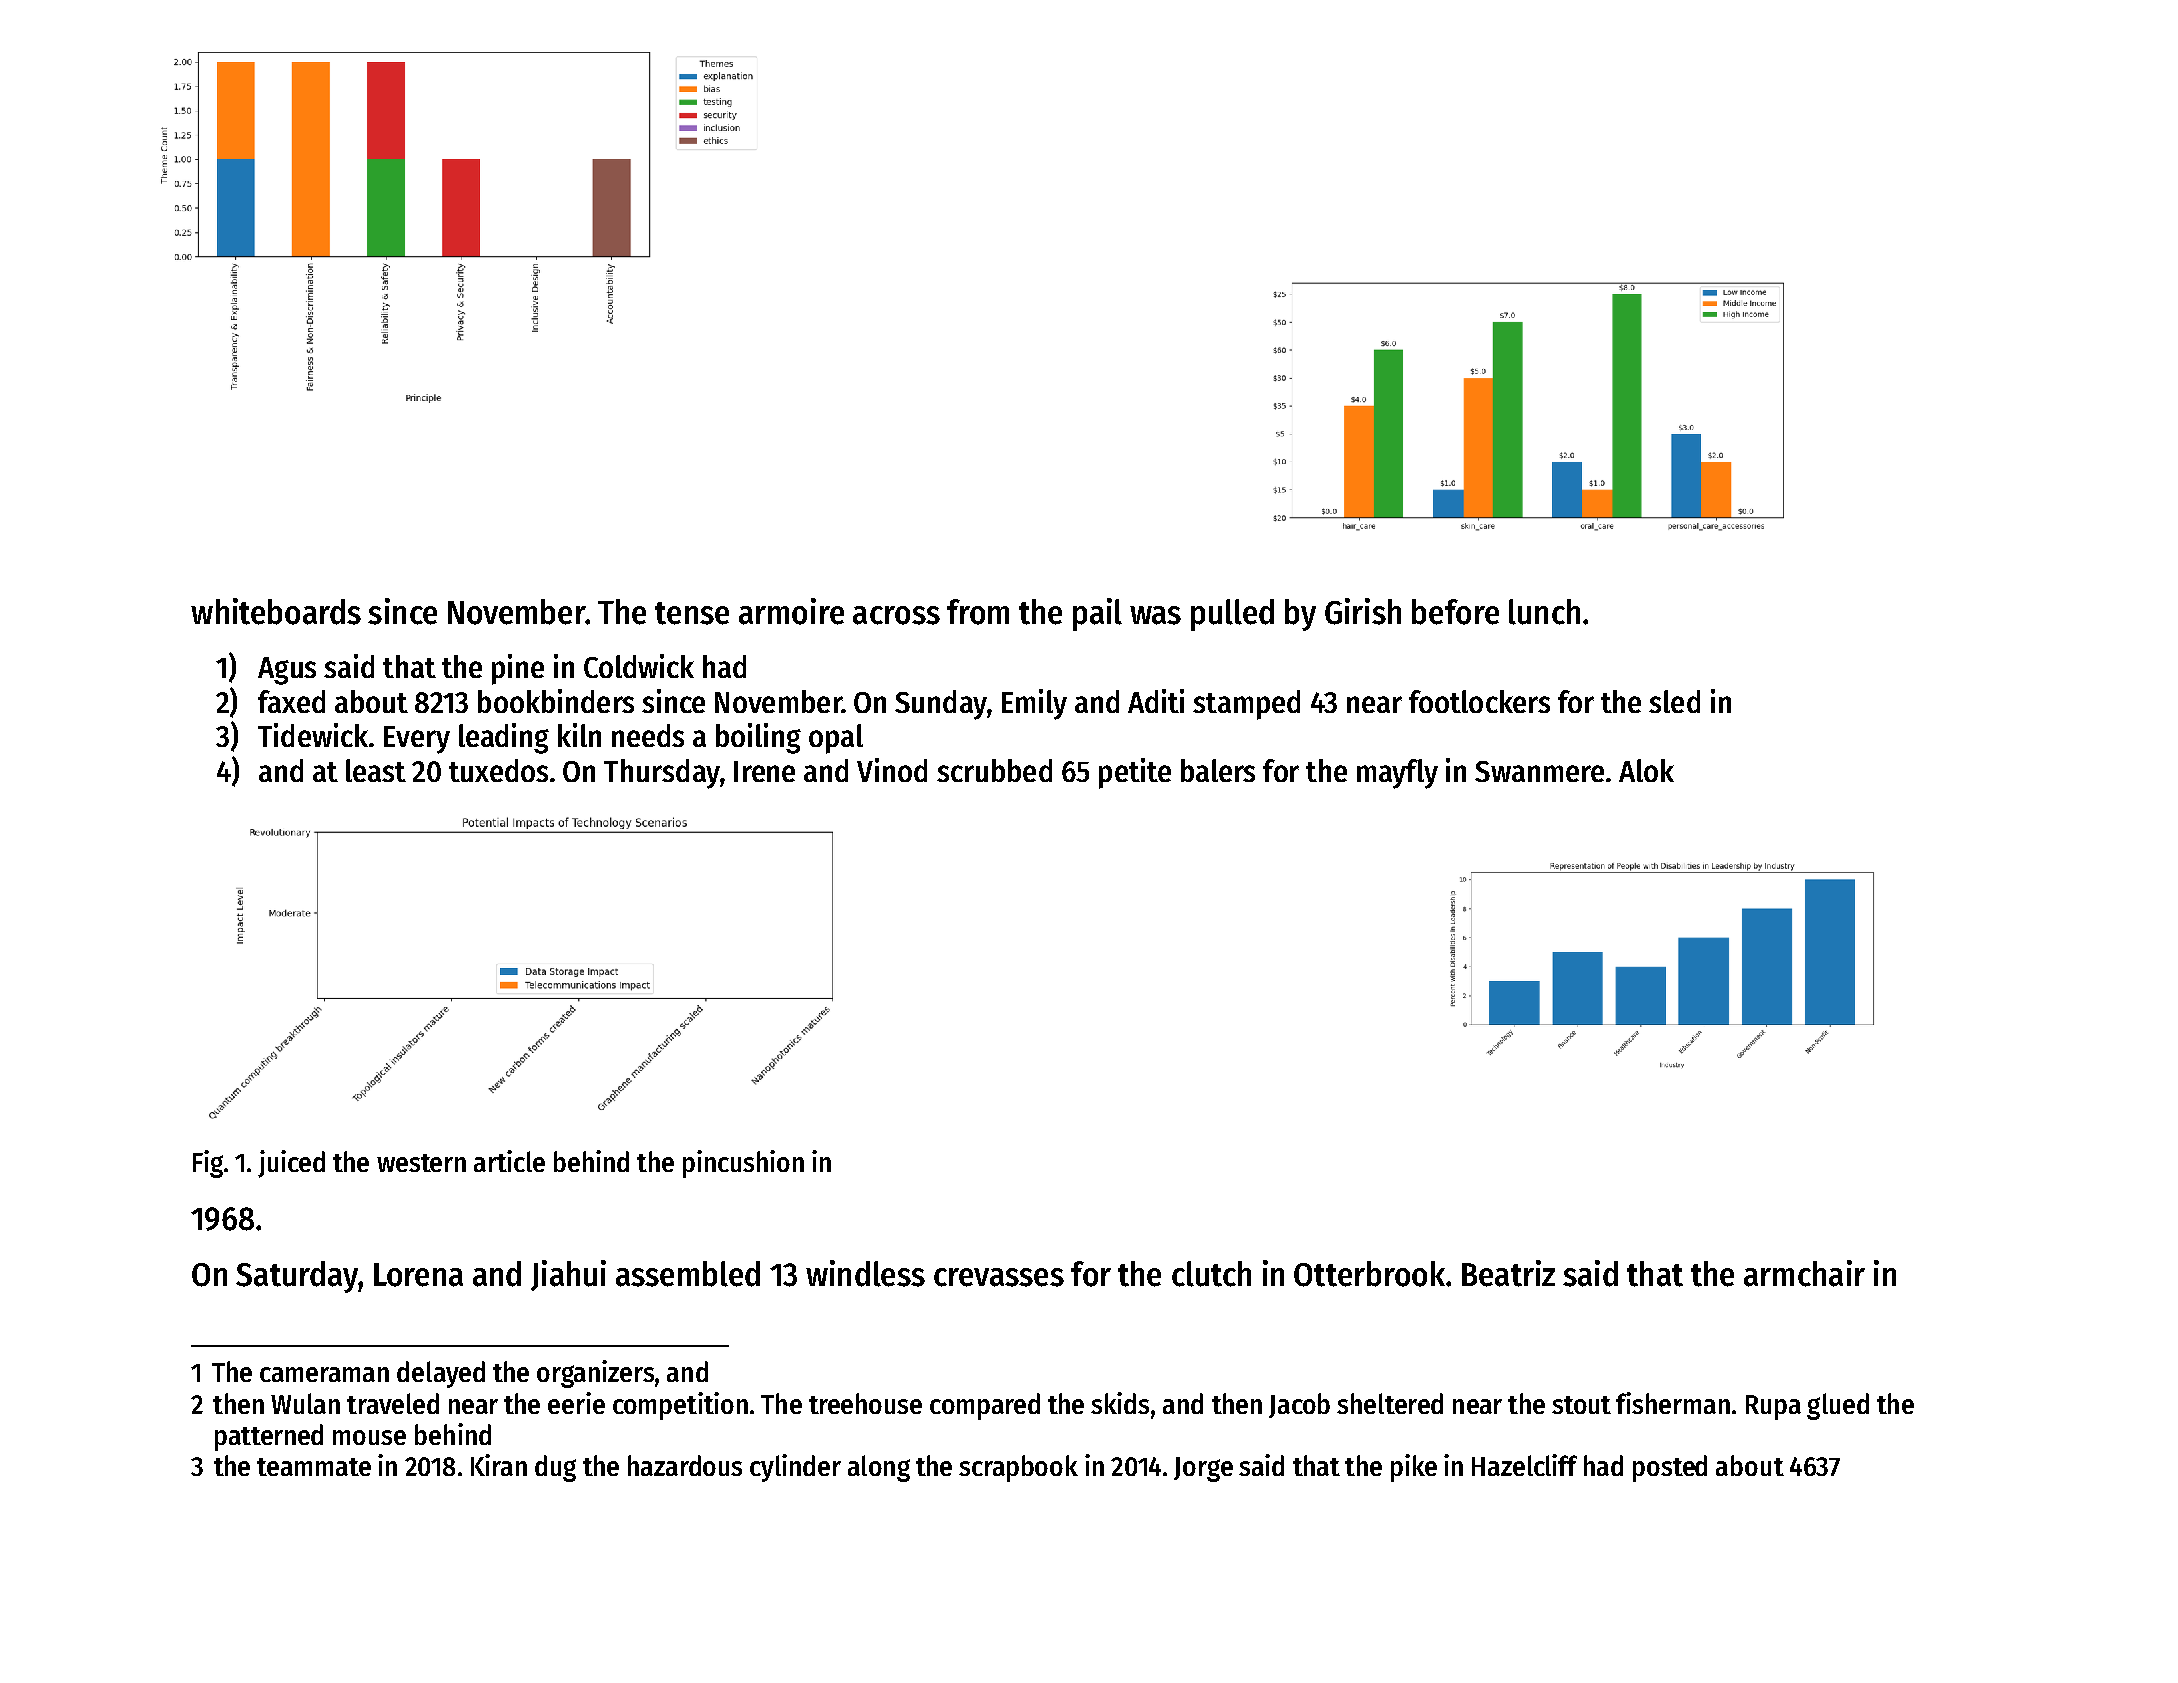 The width and height of the image is (2178, 1683). What do you see at coordinates (1646, 770) in the image?
I see `Alok` at bounding box center [1646, 770].
